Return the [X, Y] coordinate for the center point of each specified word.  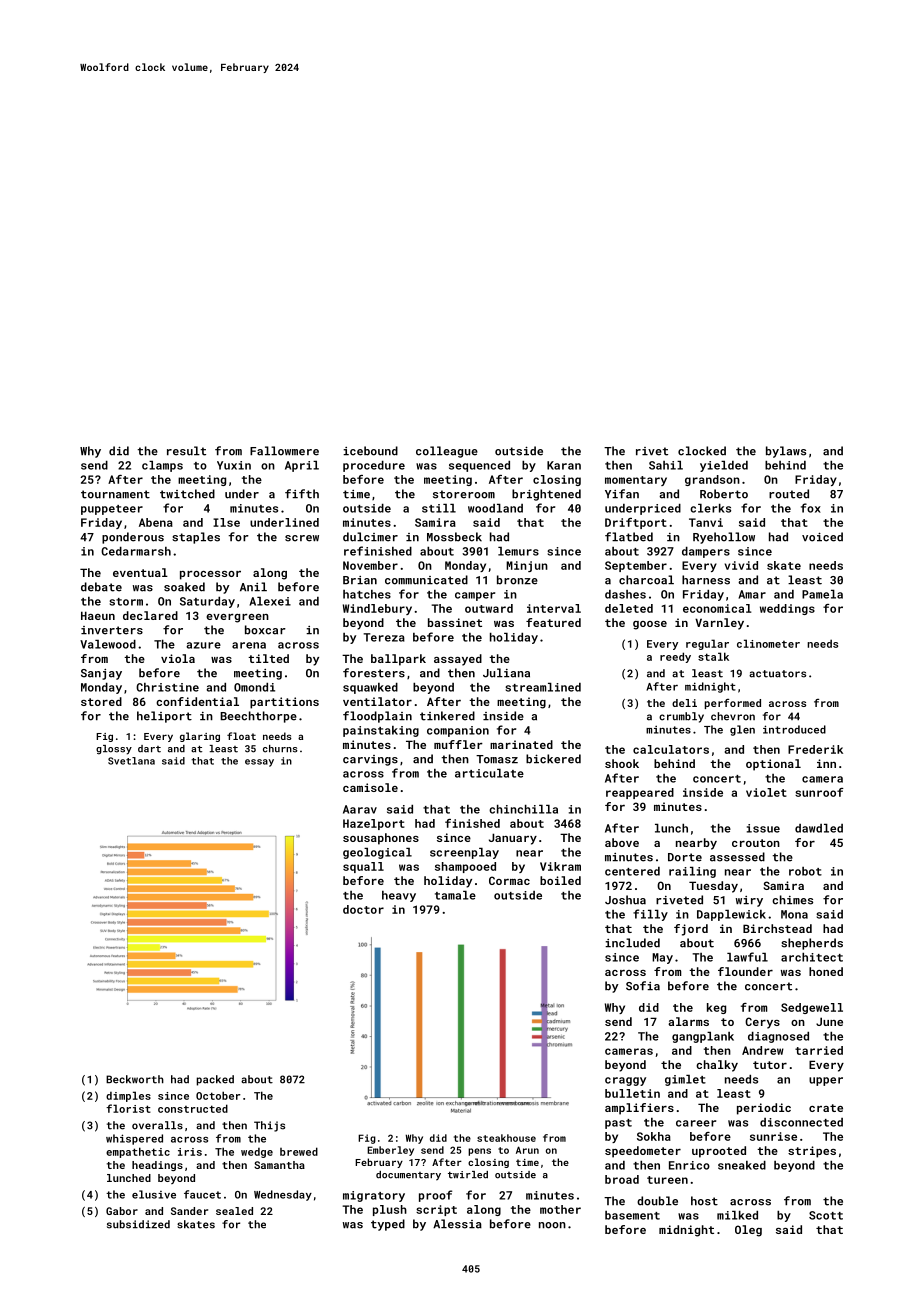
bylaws [786, 452]
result [186, 451]
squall [363, 867]
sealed [234, 1211]
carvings [370, 760]
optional [773, 765]
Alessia [457, 1224]
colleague [447, 452]
